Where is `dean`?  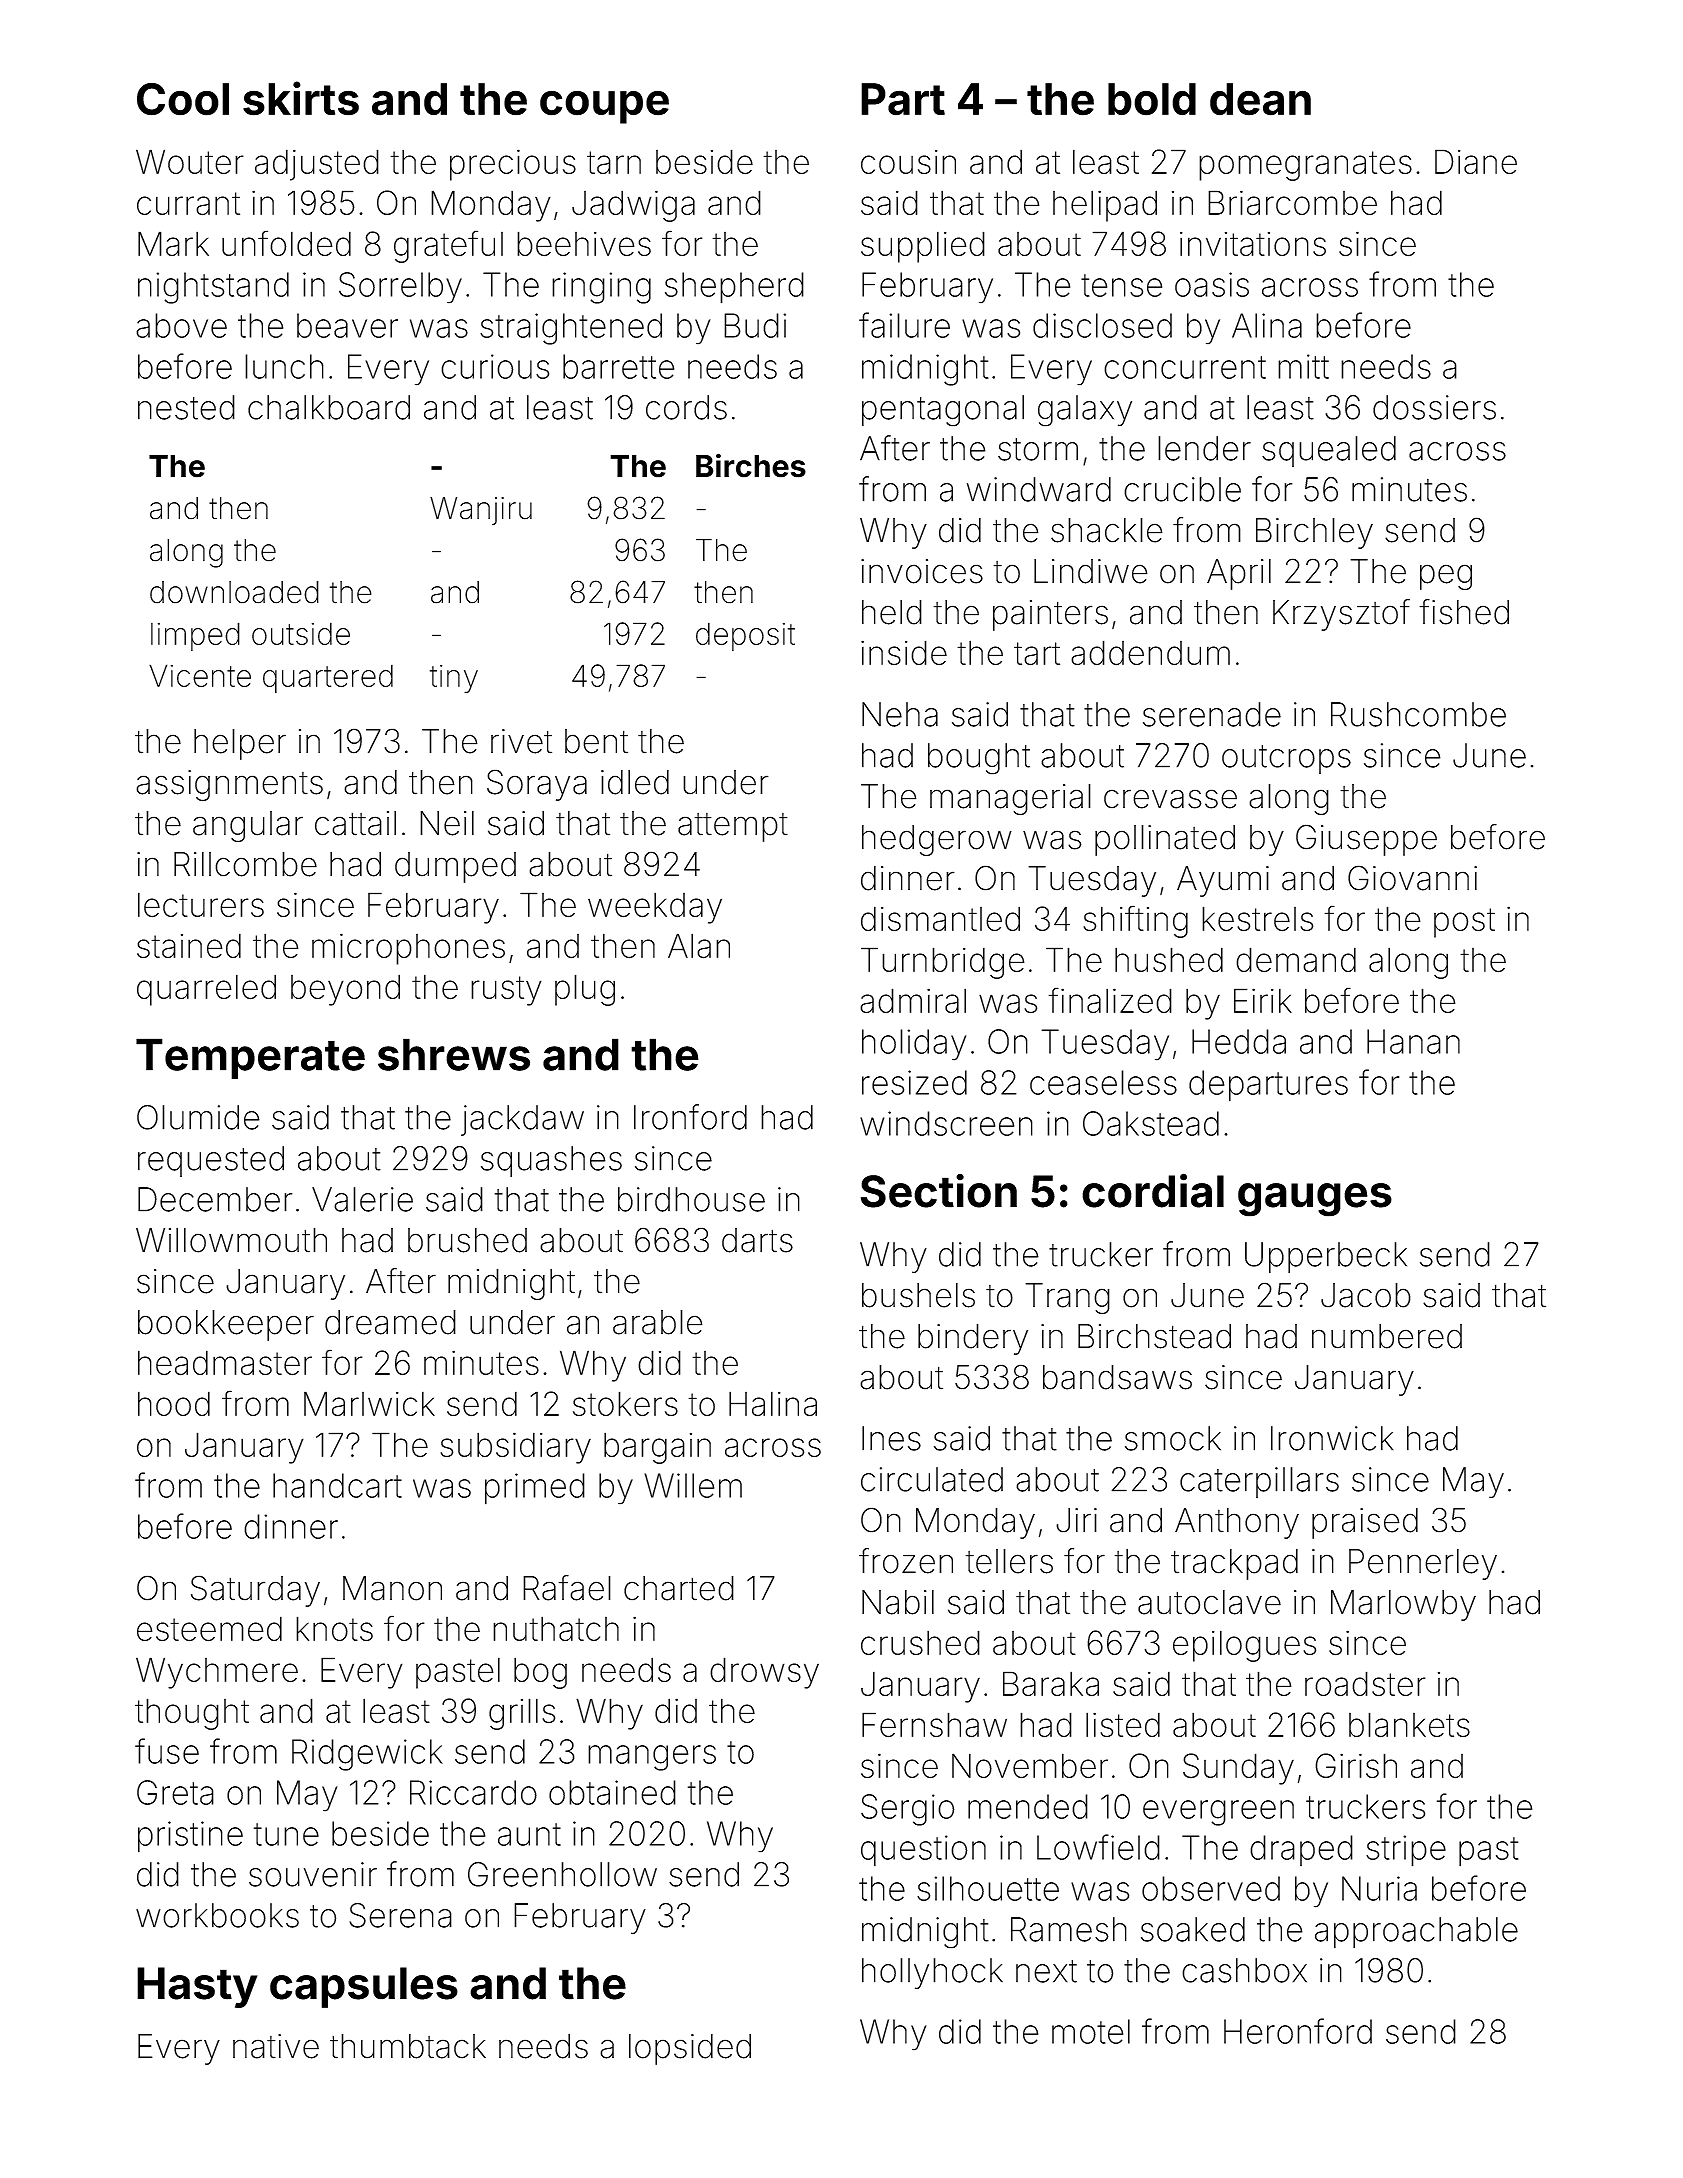 dean is located at coordinates (1260, 99).
